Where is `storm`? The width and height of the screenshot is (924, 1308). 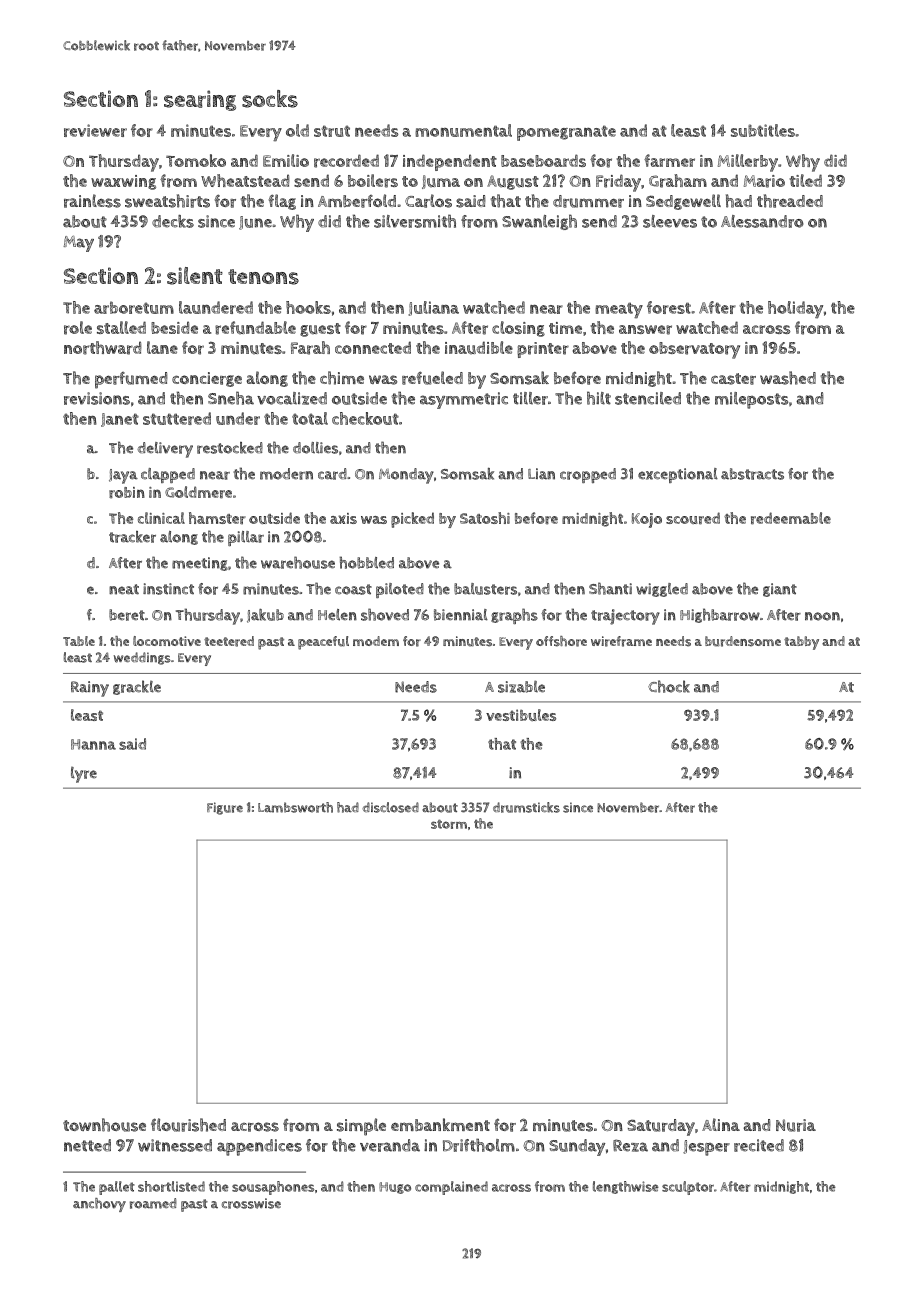
storm is located at coordinates (449, 824).
